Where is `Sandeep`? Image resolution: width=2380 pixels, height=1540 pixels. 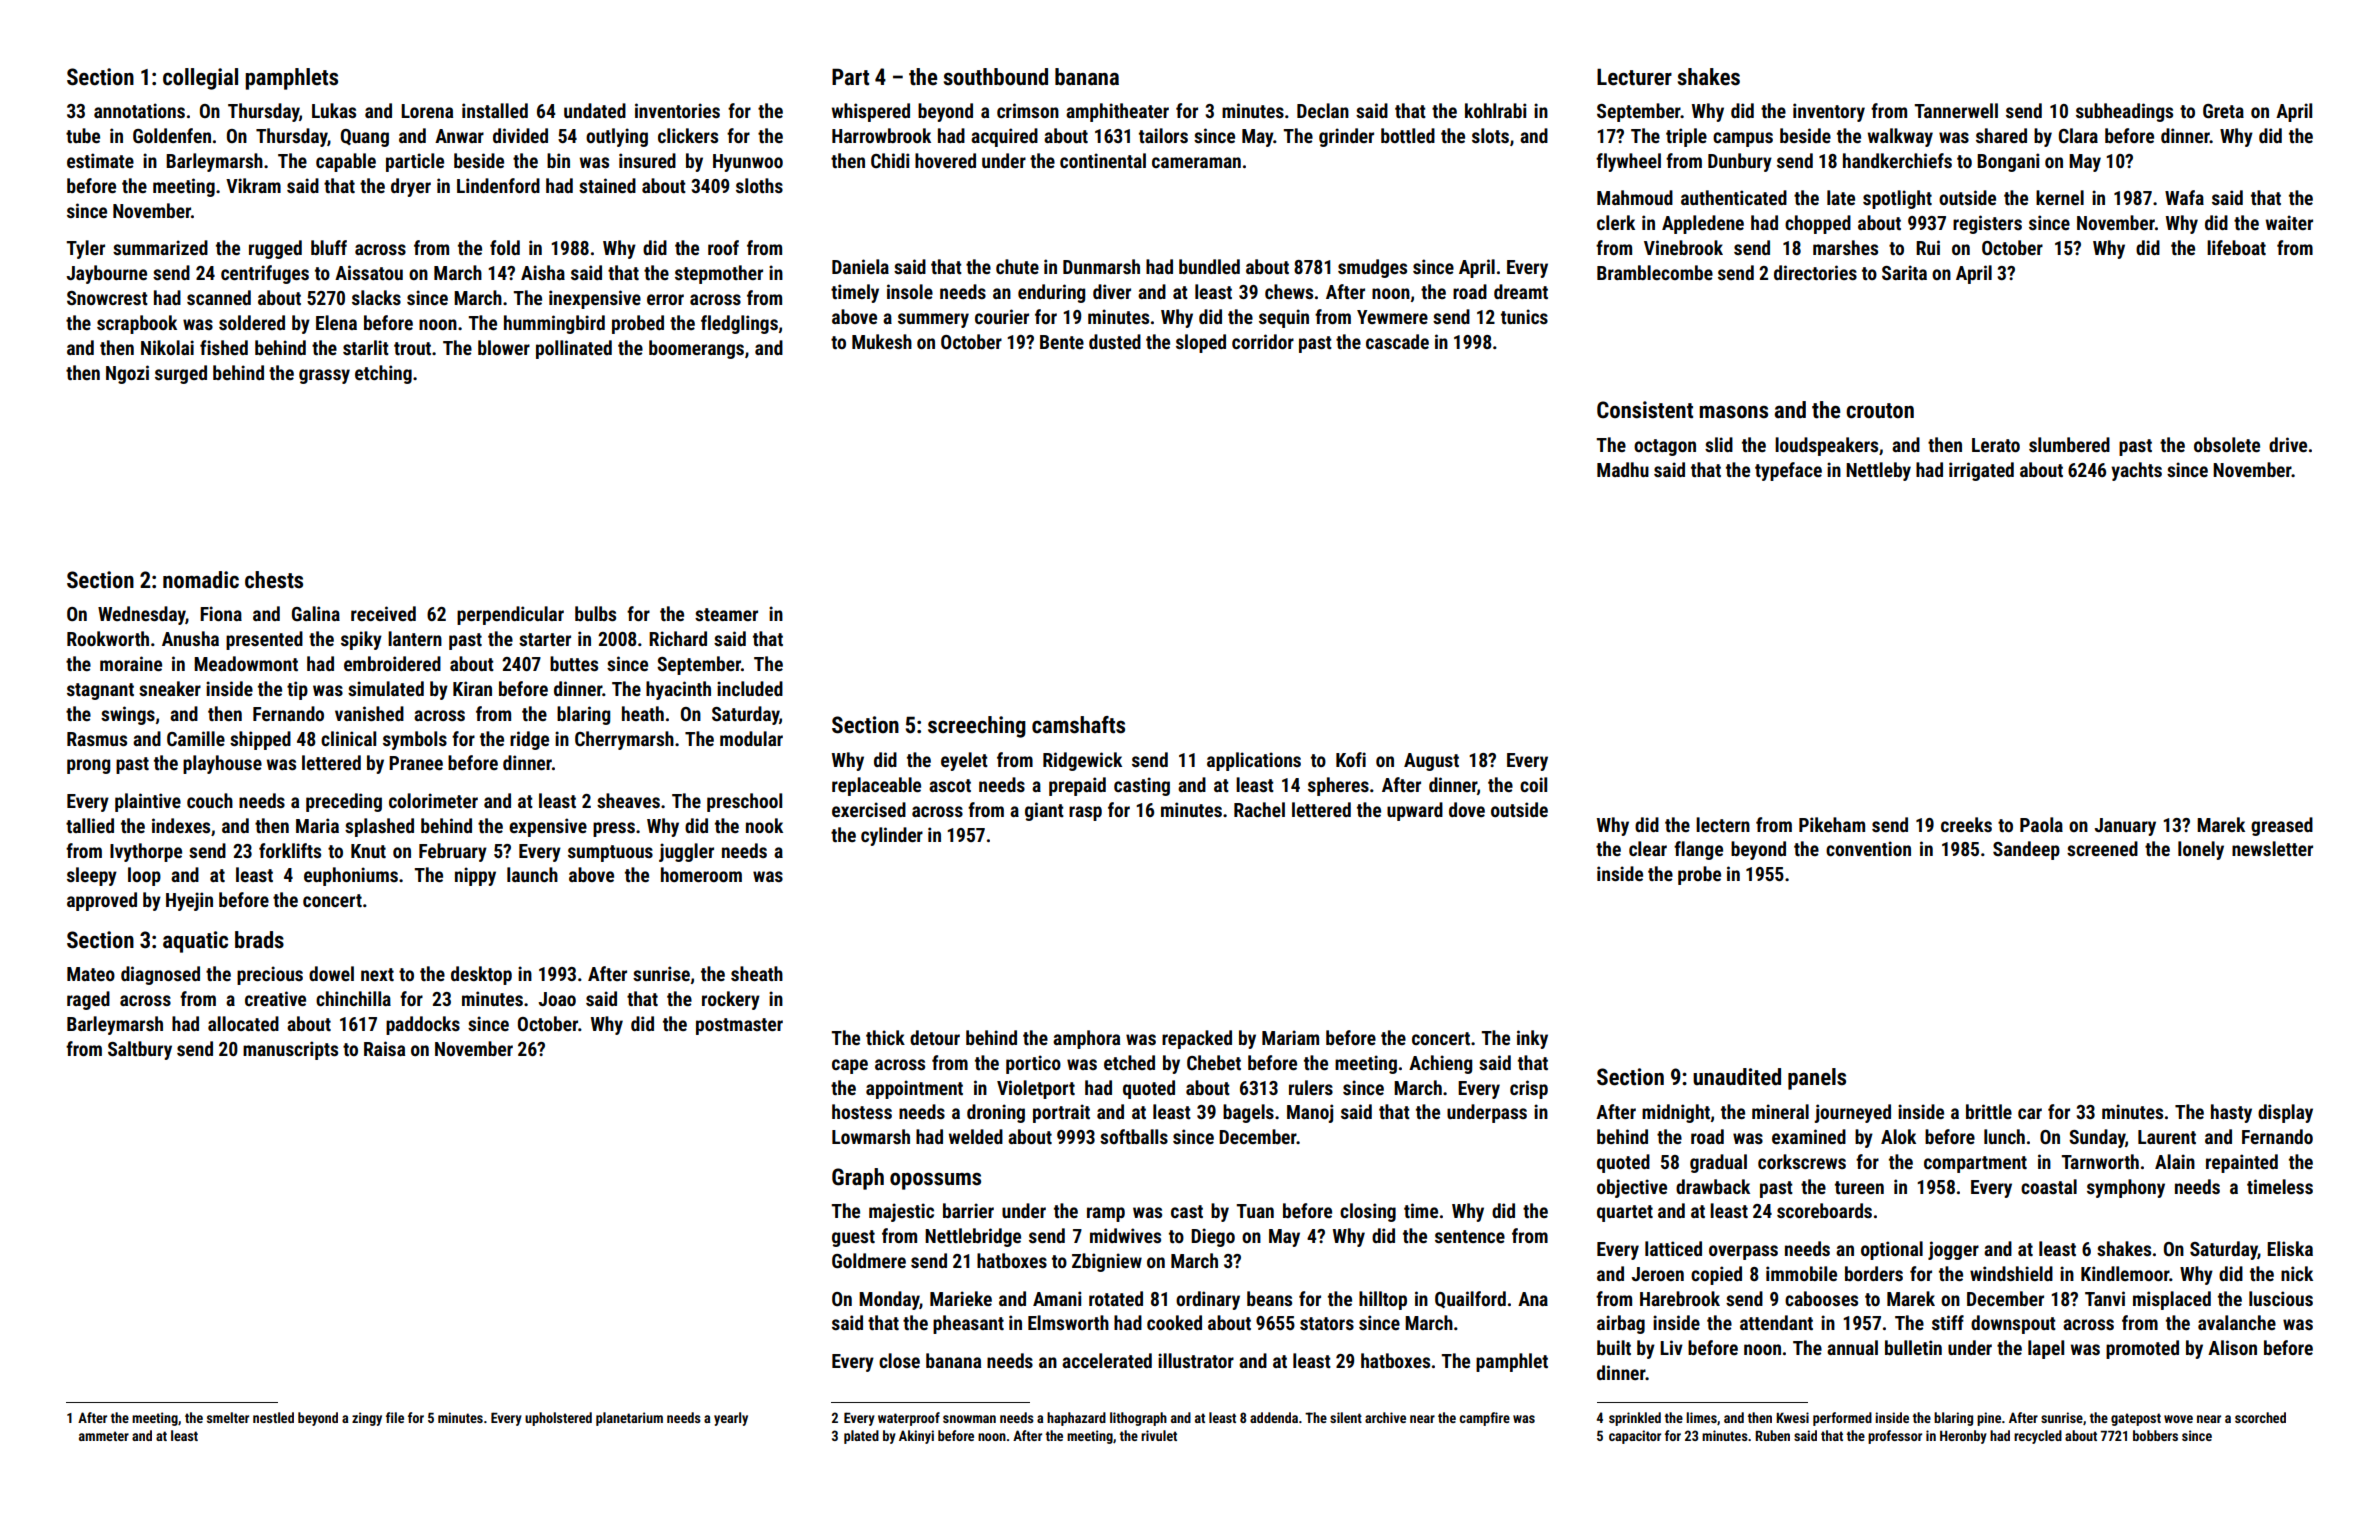 Sandeep is located at coordinates (2026, 850).
